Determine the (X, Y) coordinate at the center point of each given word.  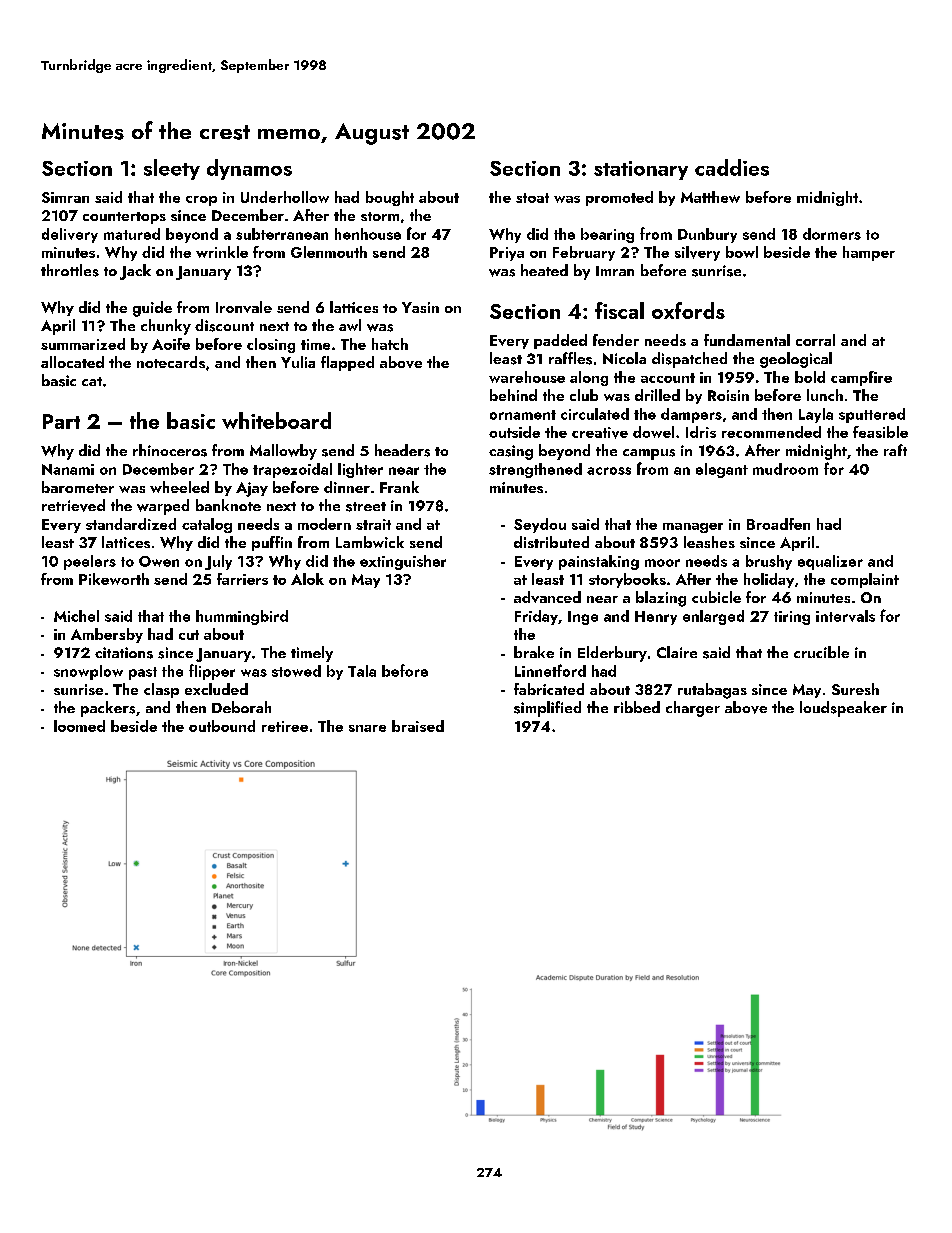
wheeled (179, 487)
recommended (771, 432)
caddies (732, 167)
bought (390, 198)
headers (402, 450)
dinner (347, 487)
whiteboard (276, 420)
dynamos (249, 169)
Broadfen (778, 524)
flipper (212, 672)
